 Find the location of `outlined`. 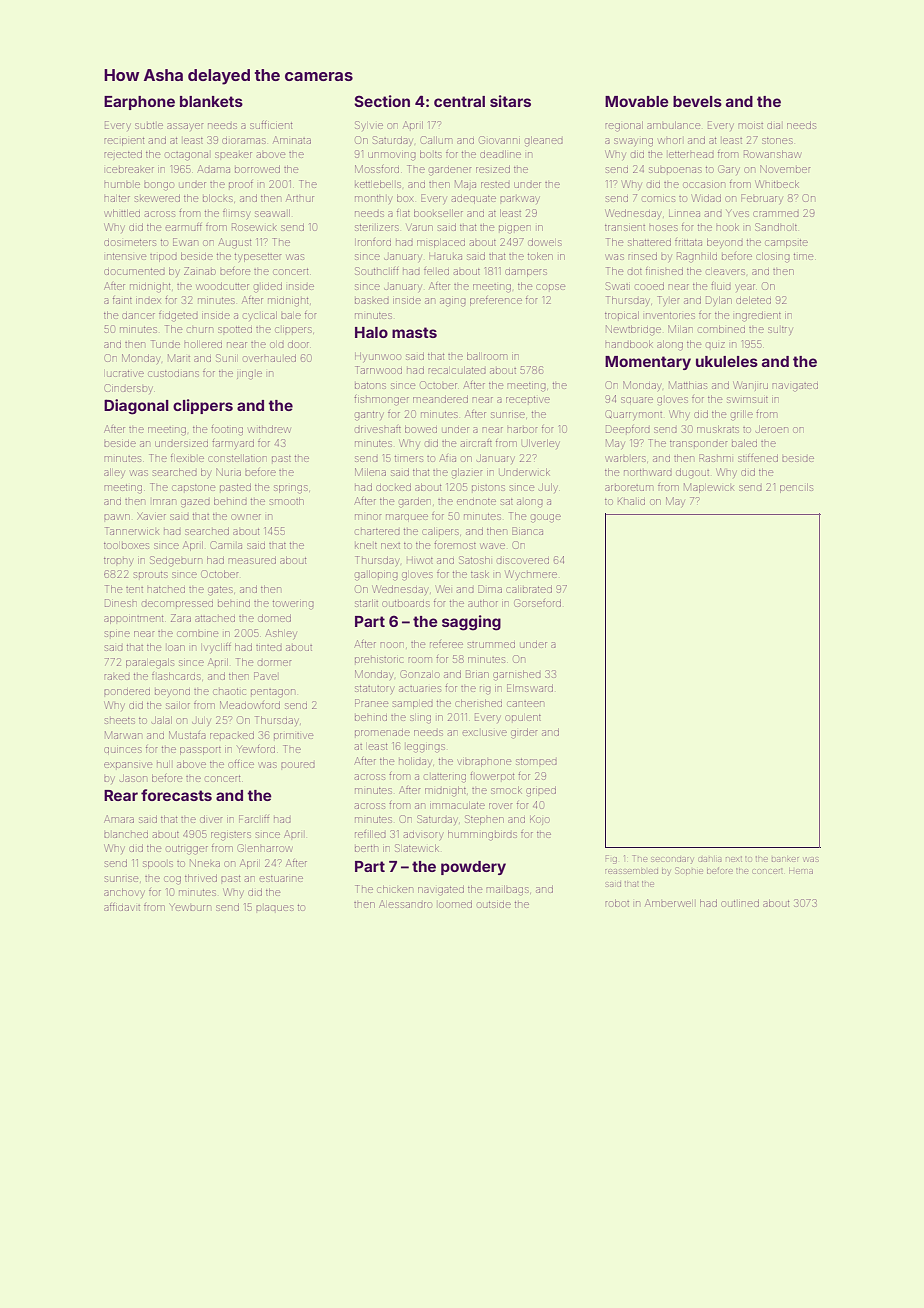

outlined is located at coordinates (740, 903).
